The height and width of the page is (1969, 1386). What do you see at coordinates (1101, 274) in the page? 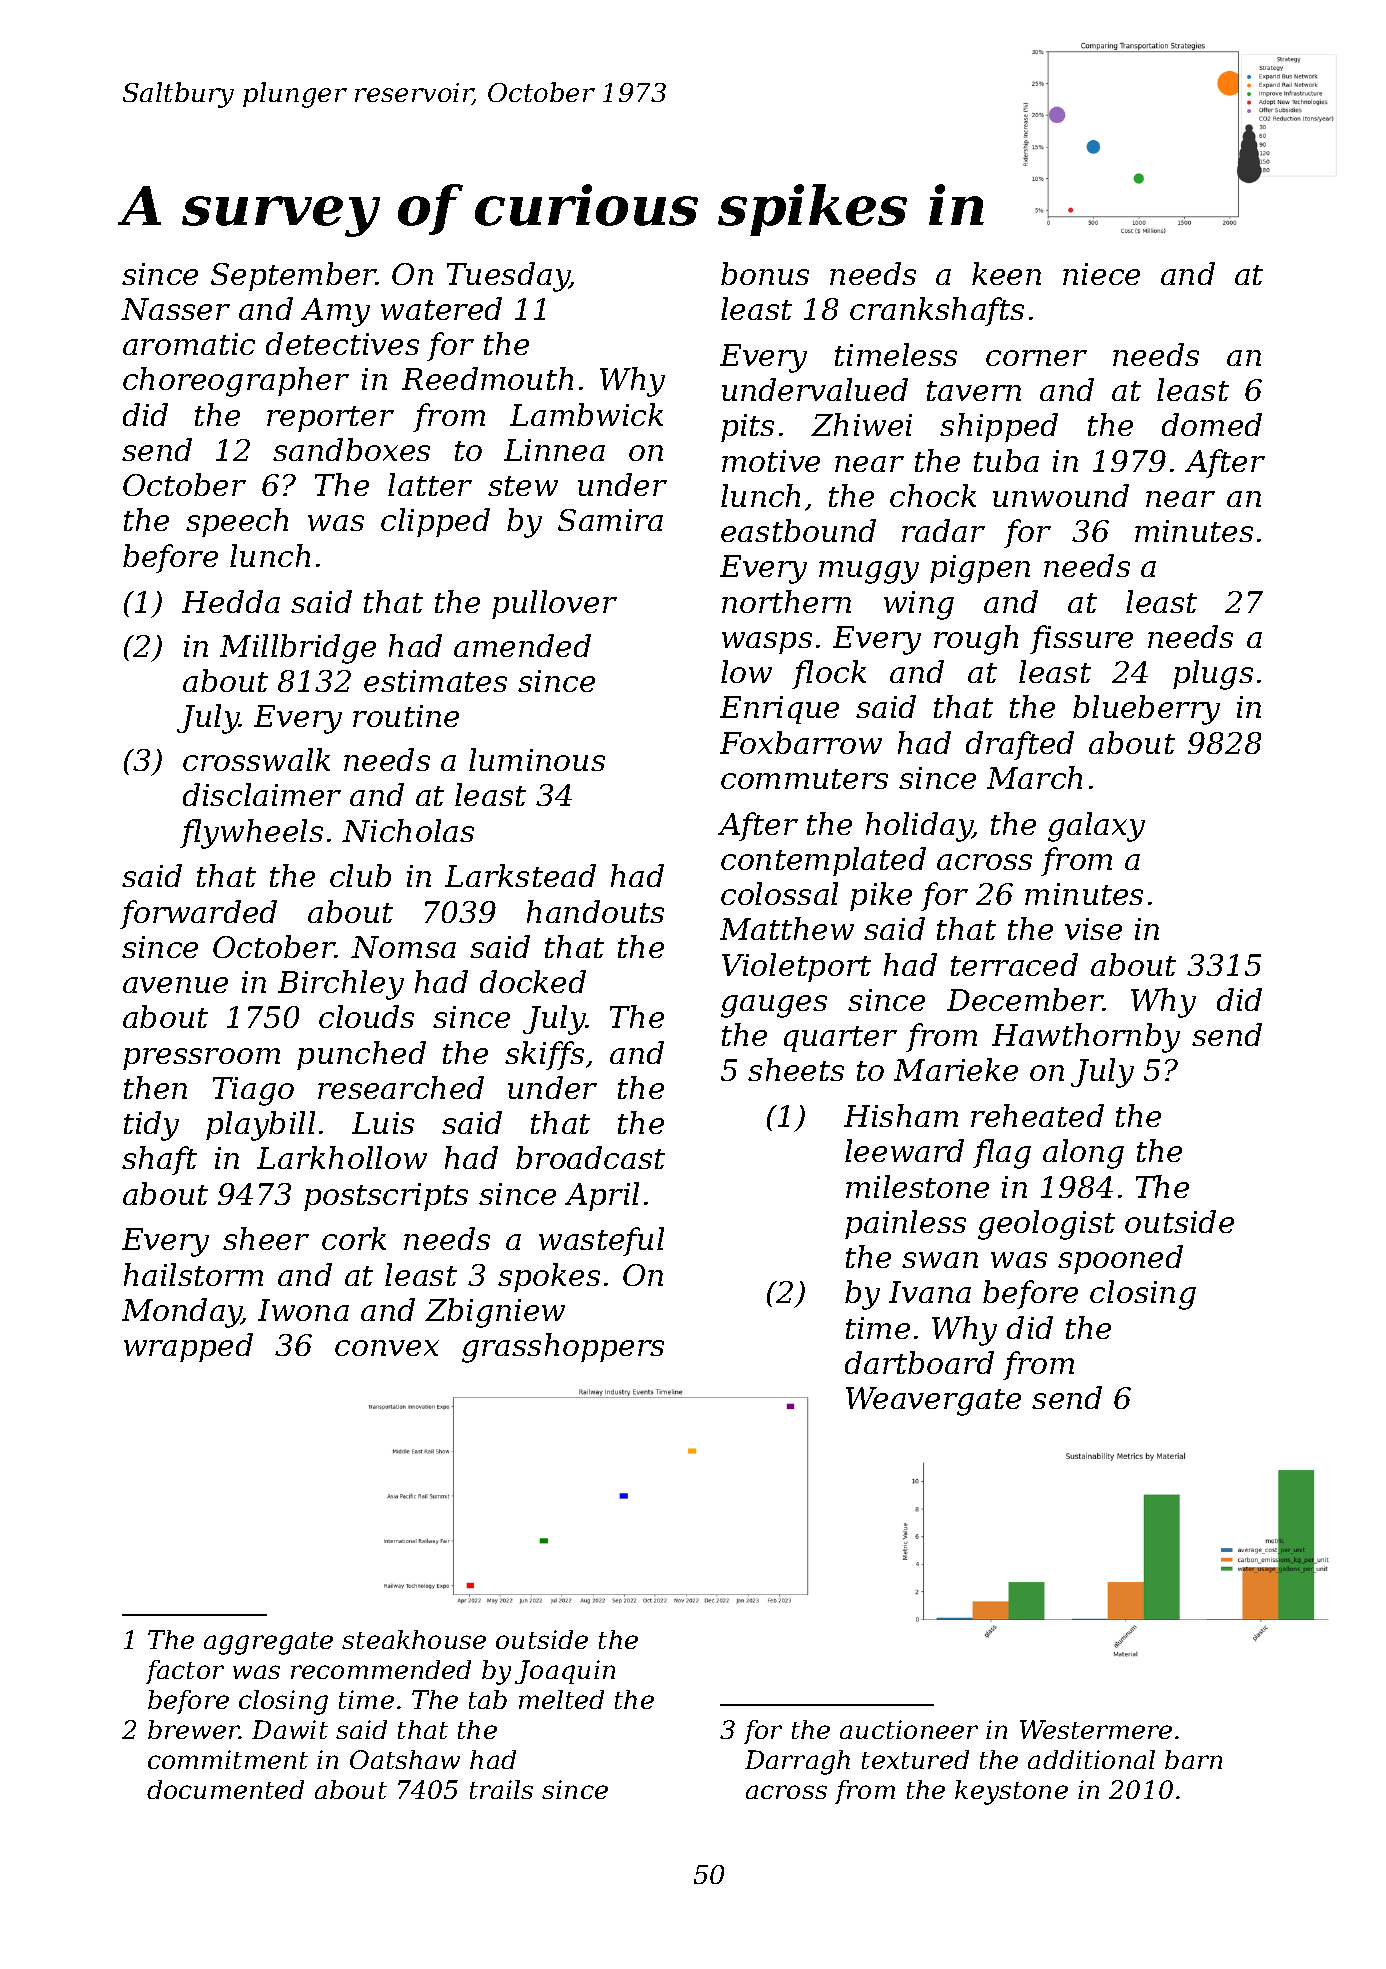
I see `niece` at bounding box center [1101, 274].
